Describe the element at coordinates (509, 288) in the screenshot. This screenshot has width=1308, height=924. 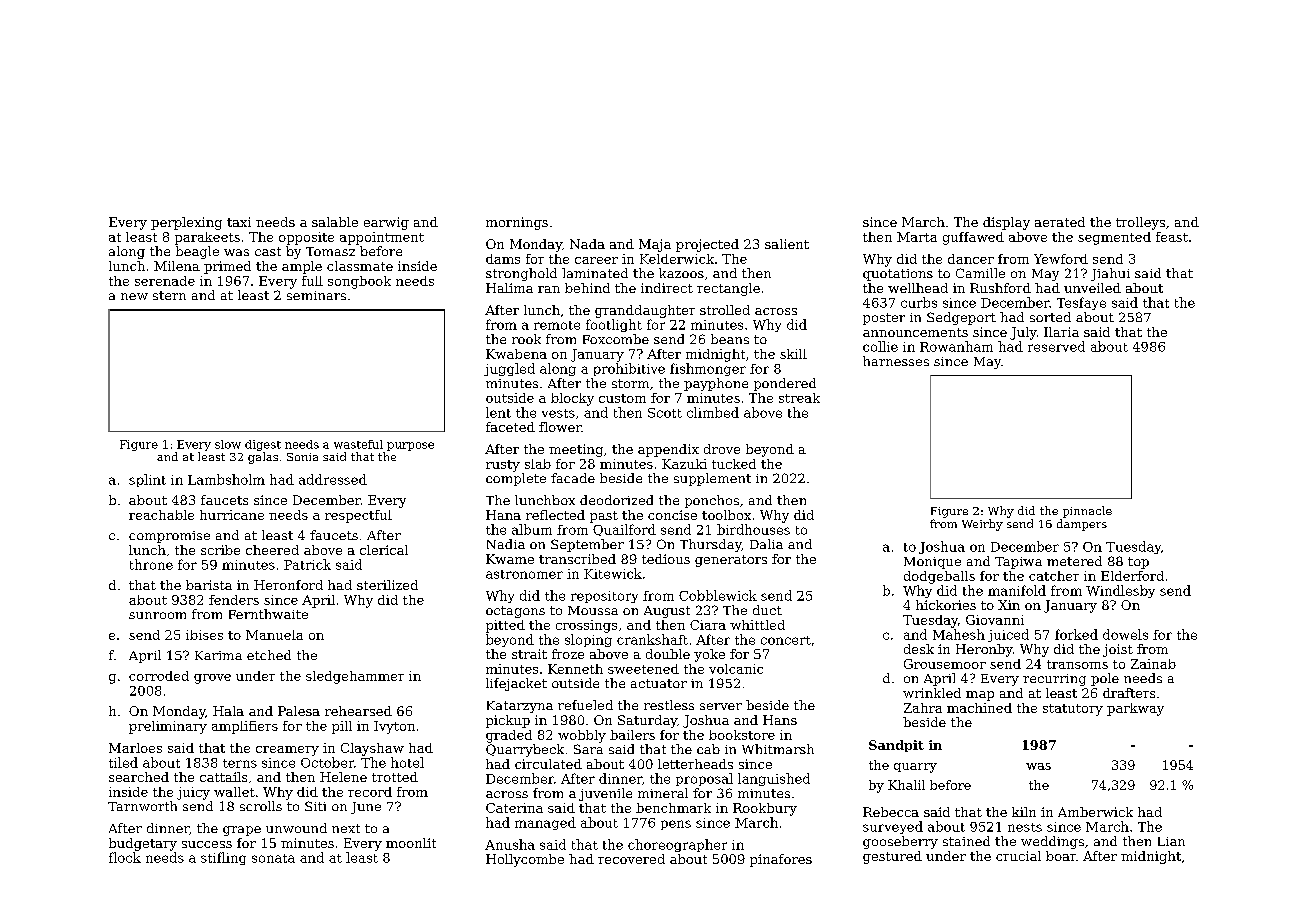
I see `Halima` at that location.
